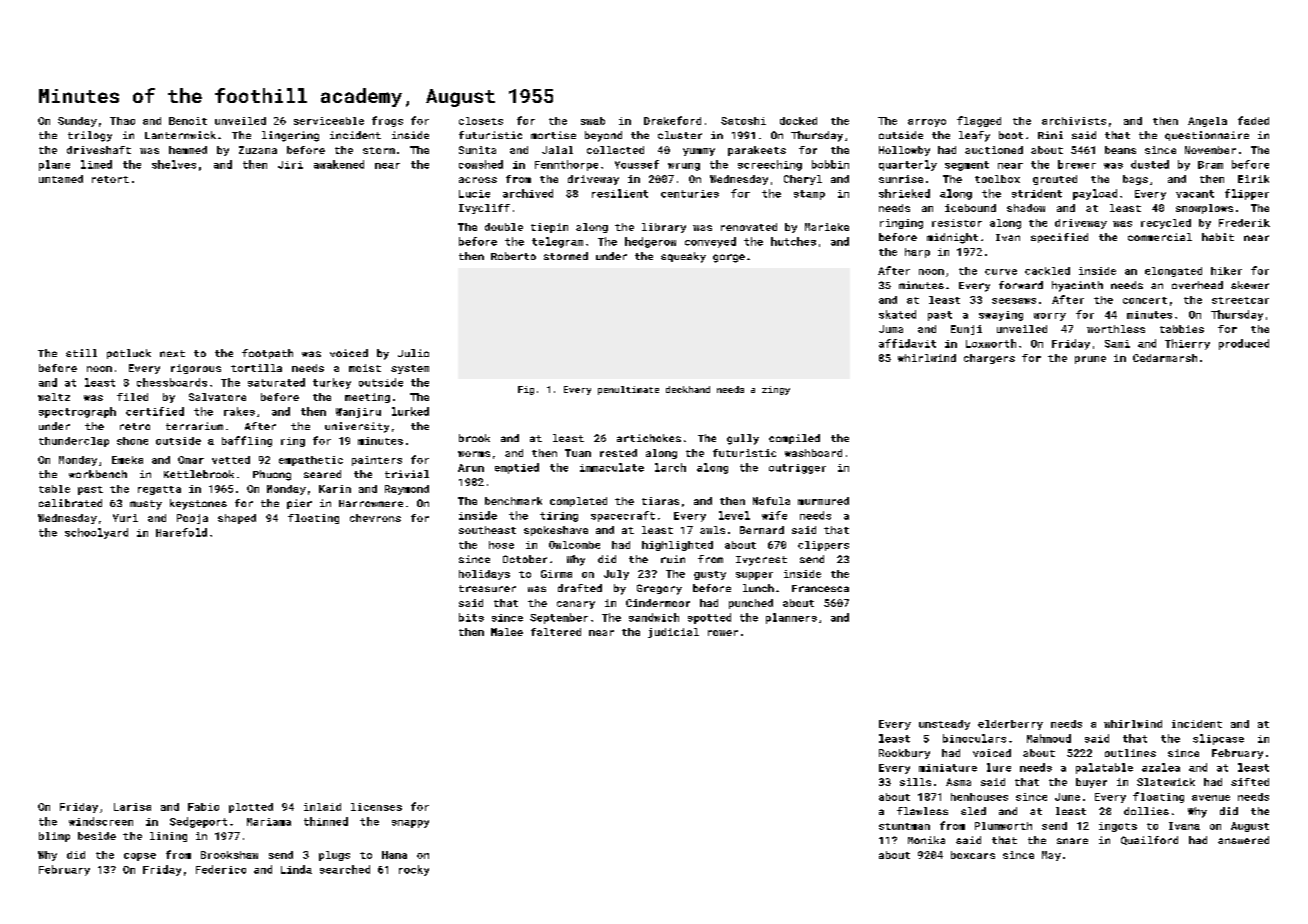 This screenshot has height=924, width=1308. Describe the element at coordinates (794, 439) in the screenshot. I see `compiled` at that location.
